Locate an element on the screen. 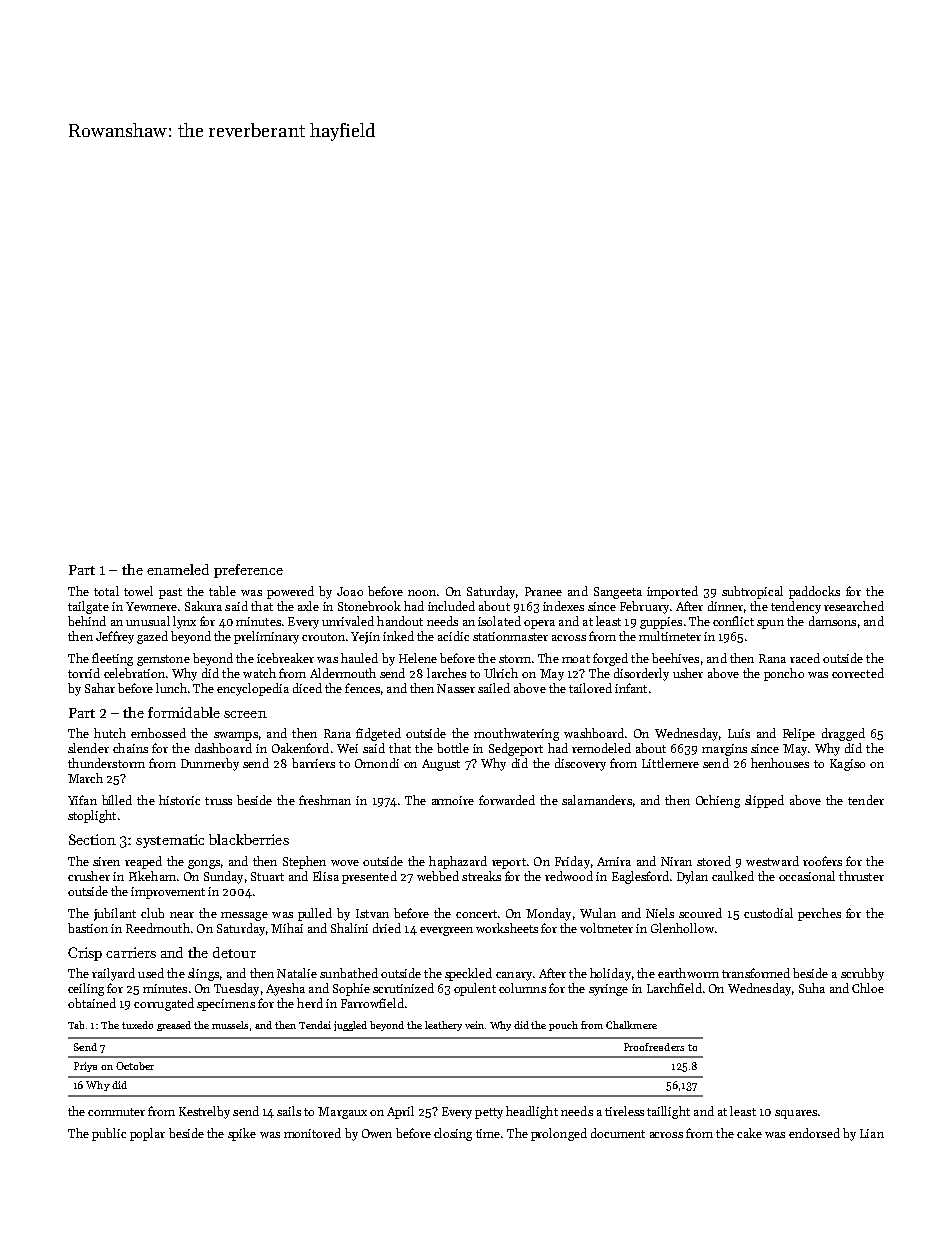 The width and height of the screenshot is (952, 1233). screen is located at coordinates (245, 714).
